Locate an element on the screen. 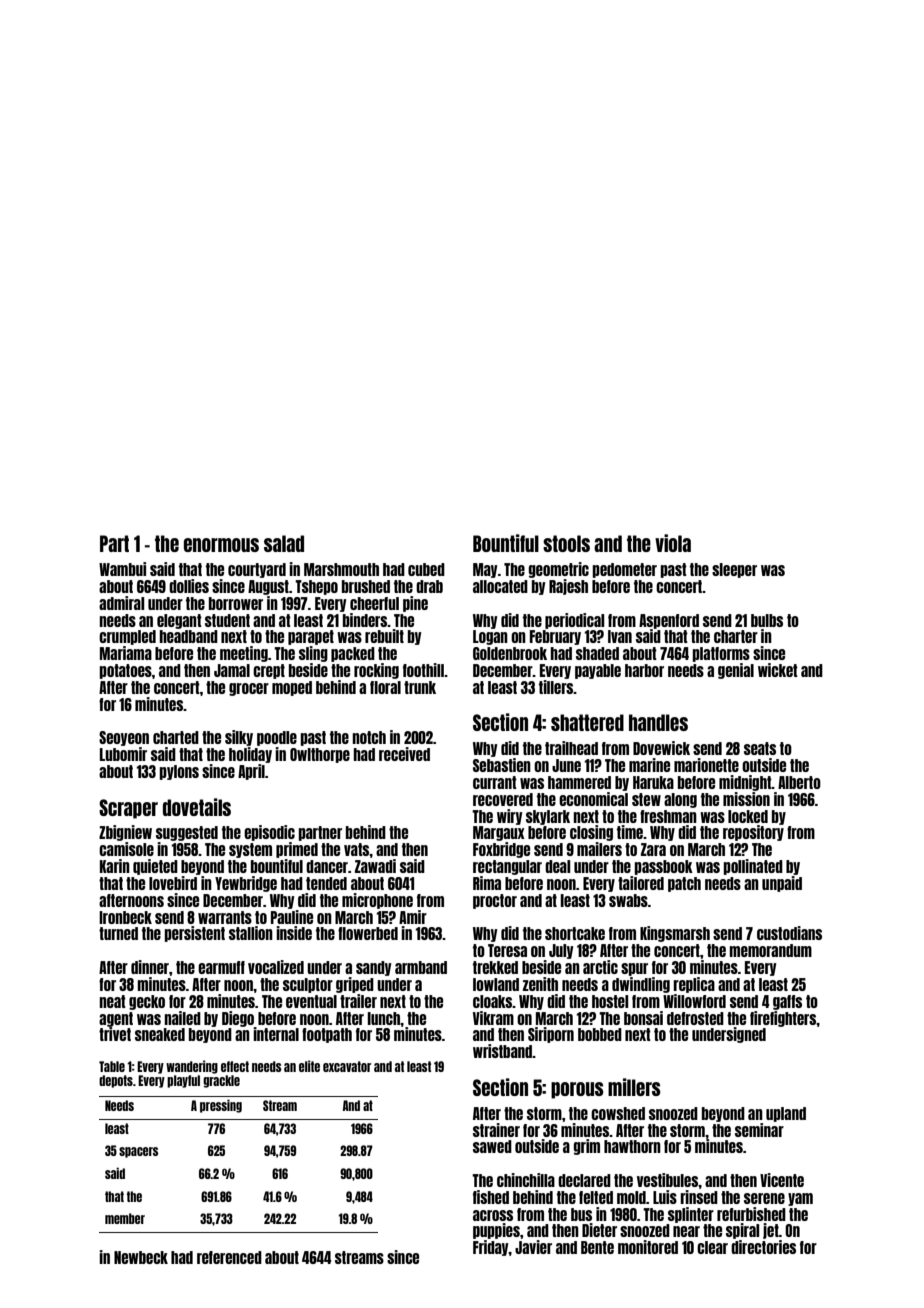 The width and height of the screenshot is (924, 1308). camisole is located at coordinates (126, 849).
